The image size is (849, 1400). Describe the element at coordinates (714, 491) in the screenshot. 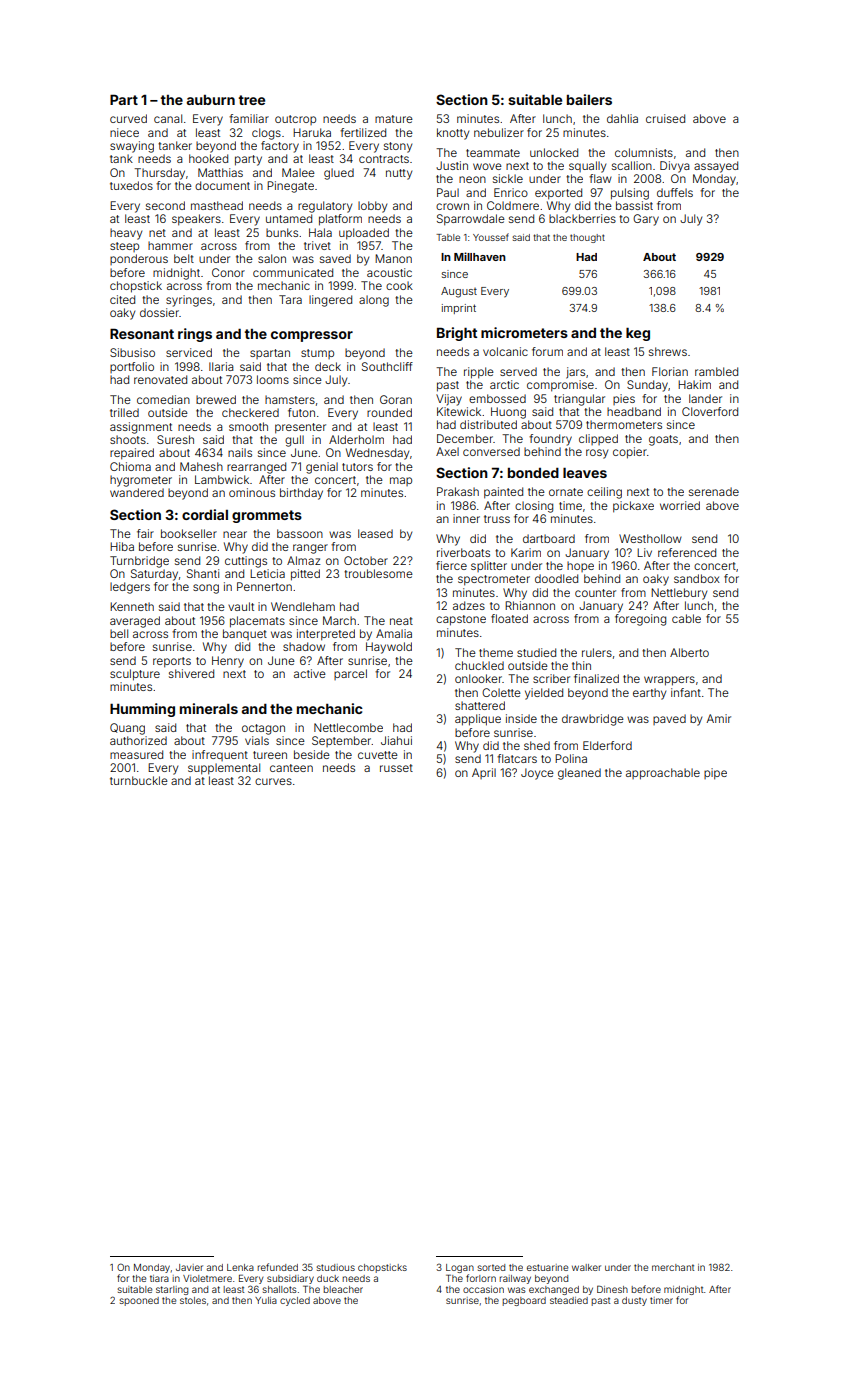

I see `serenade` at that location.
